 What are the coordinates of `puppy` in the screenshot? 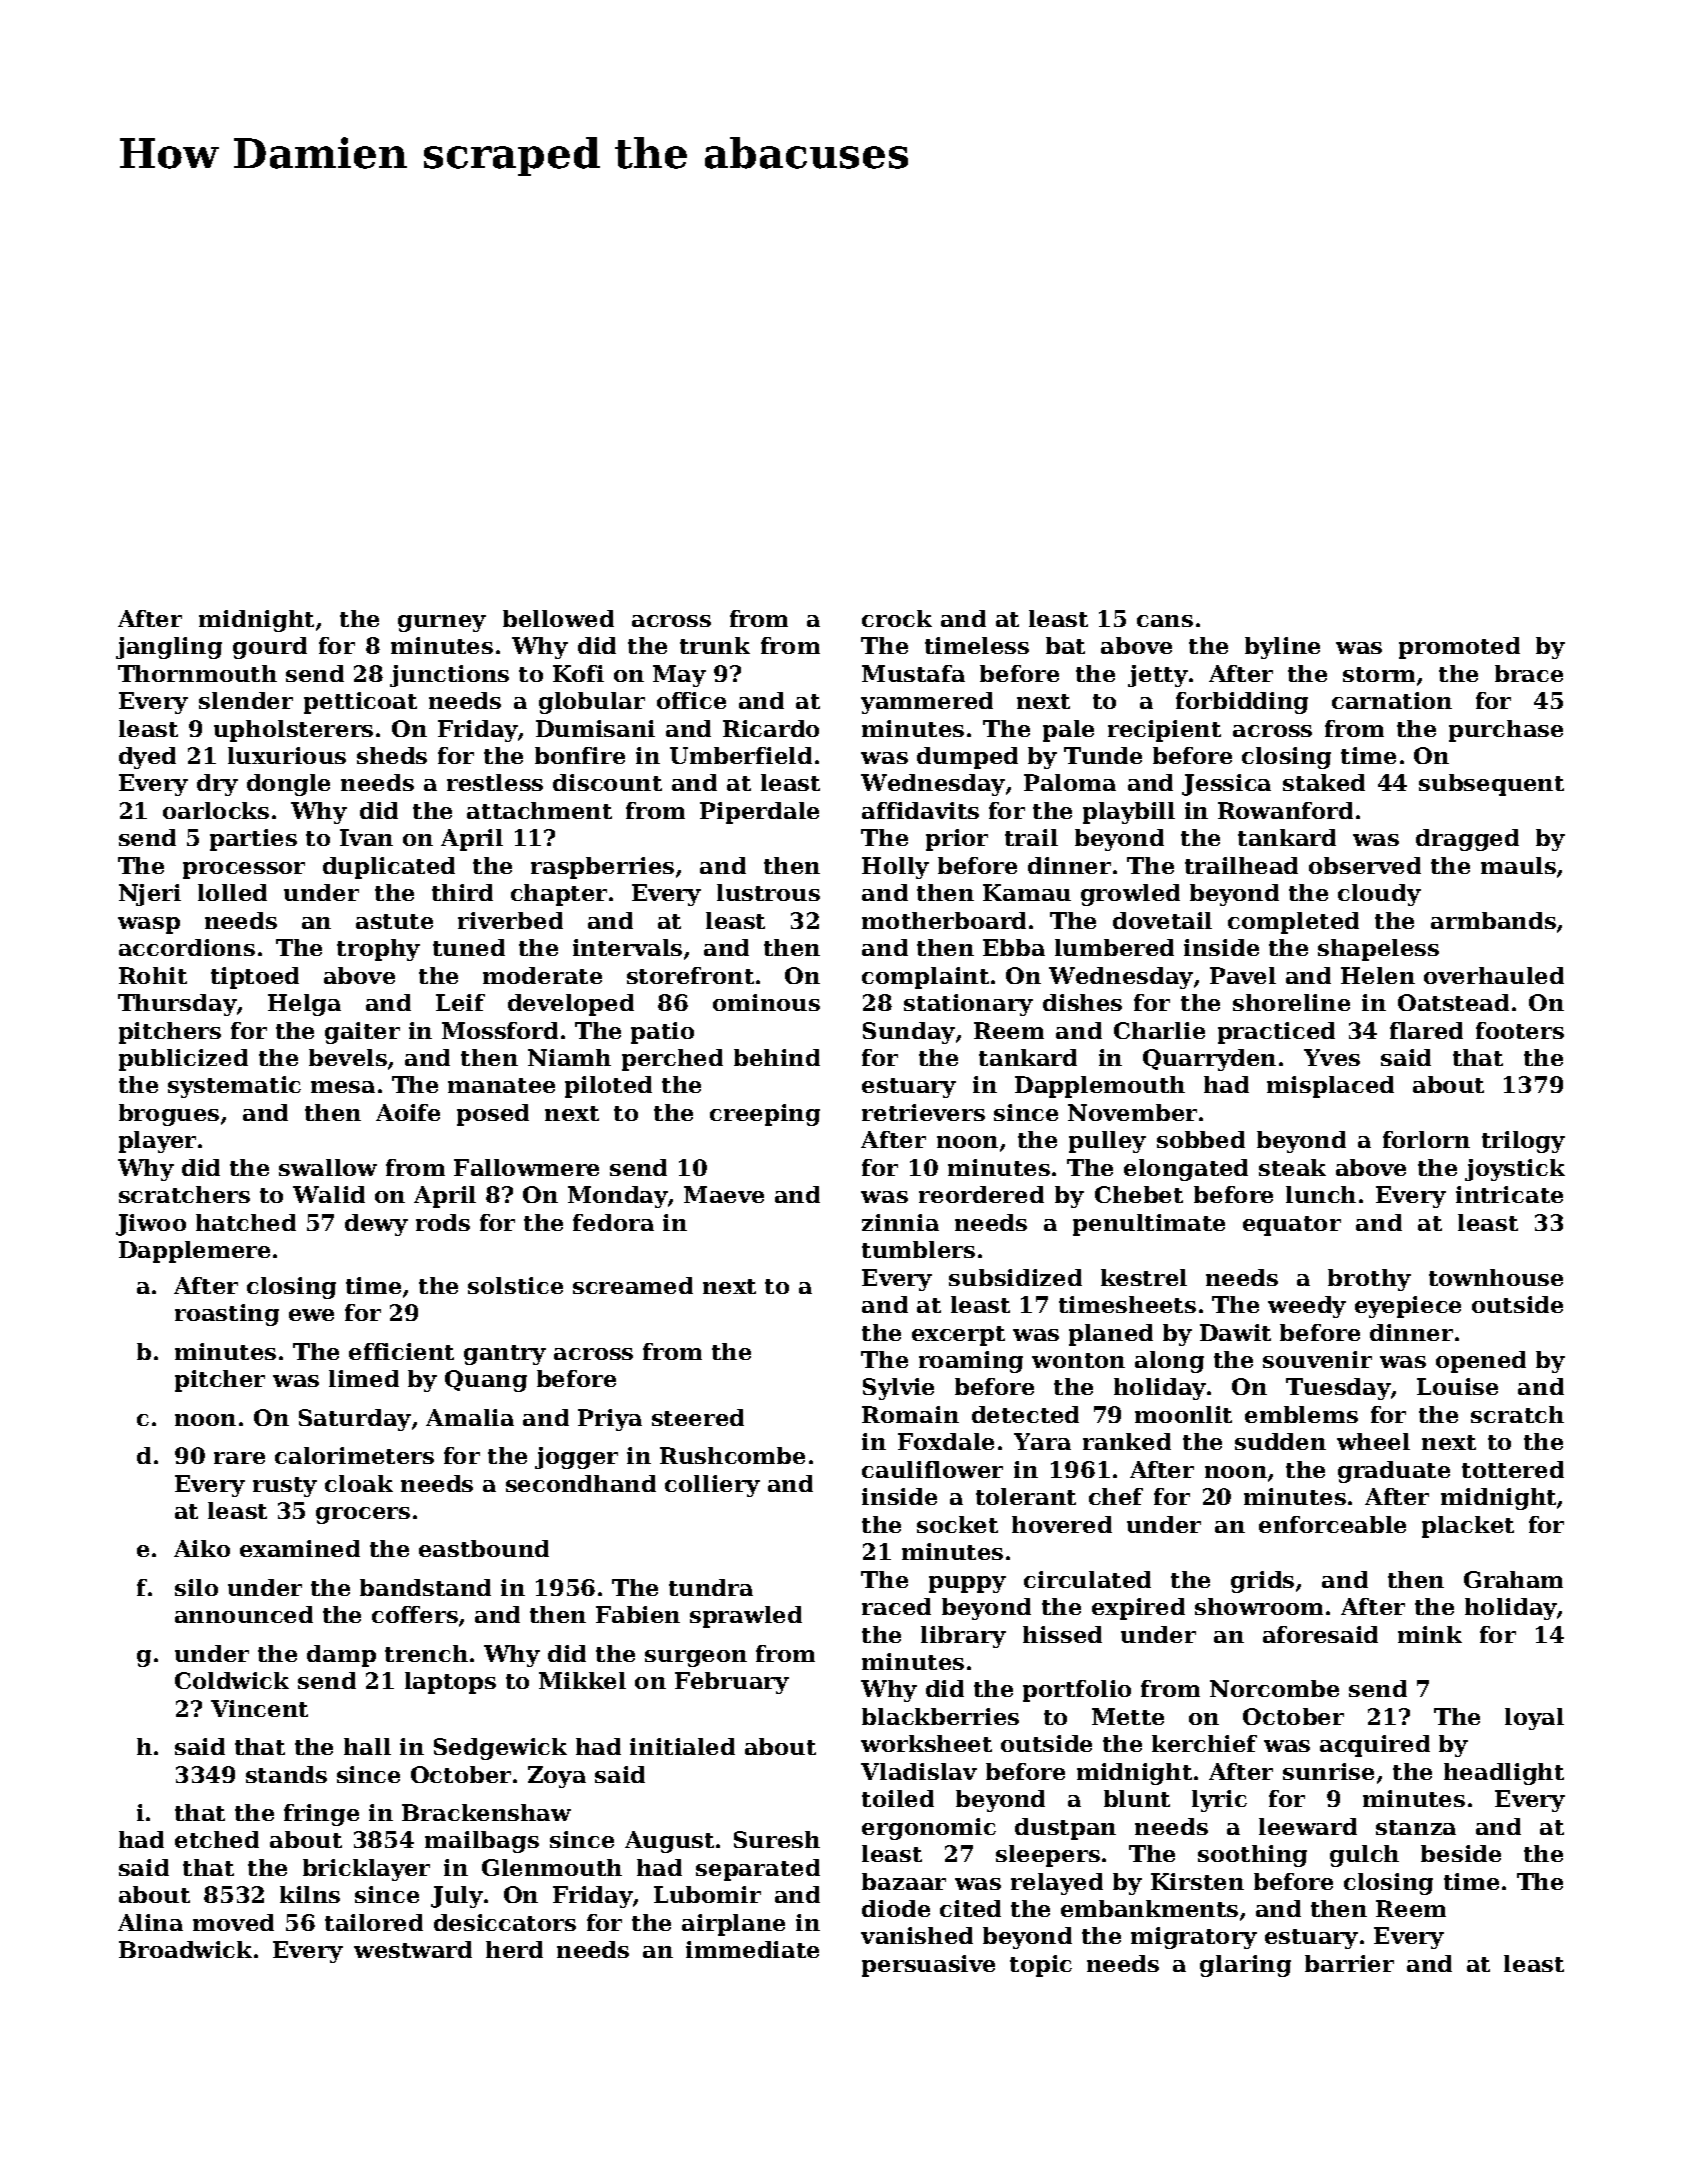 It's located at (967, 1584).
